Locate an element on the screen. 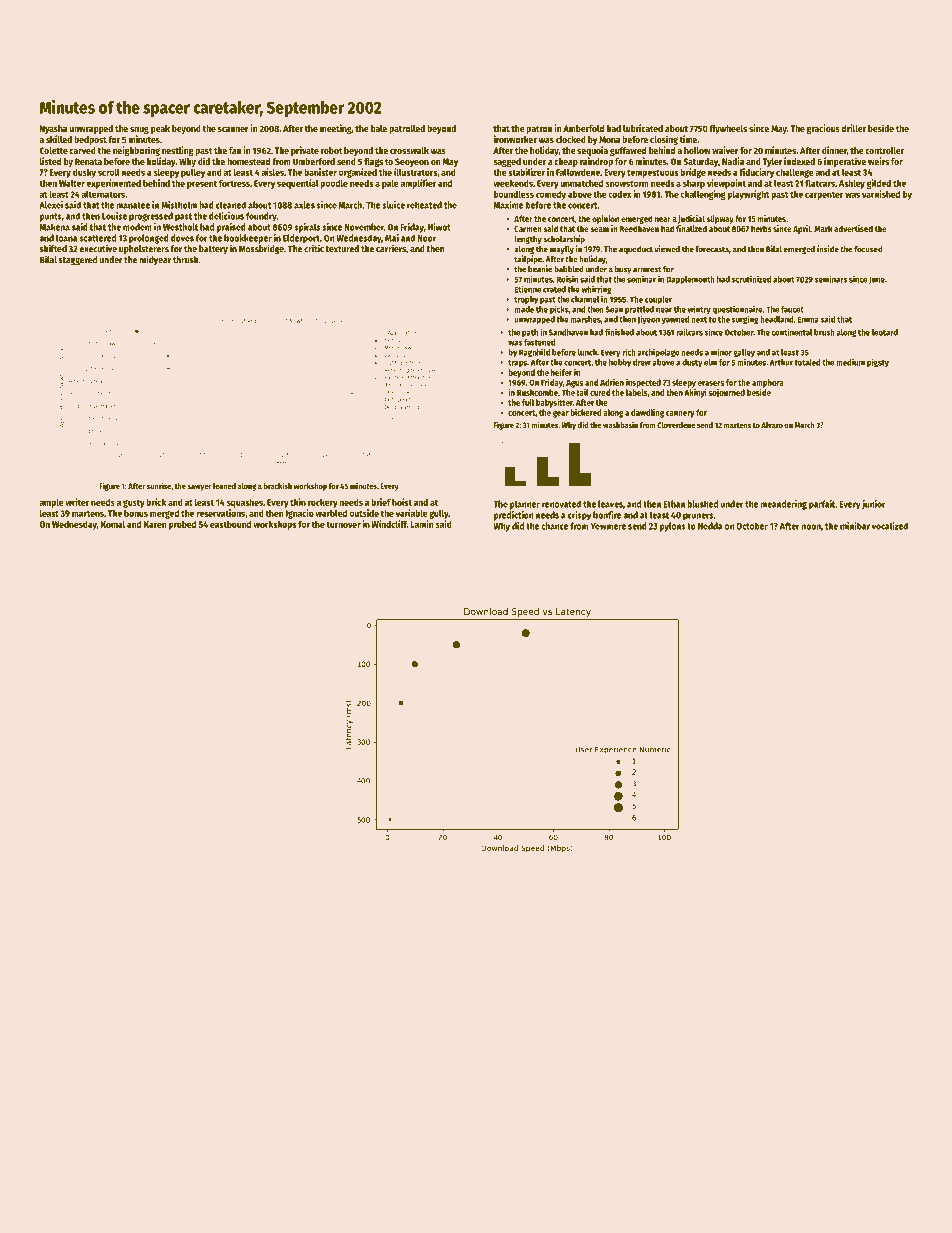  sunrise is located at coordinates (159, 485).
